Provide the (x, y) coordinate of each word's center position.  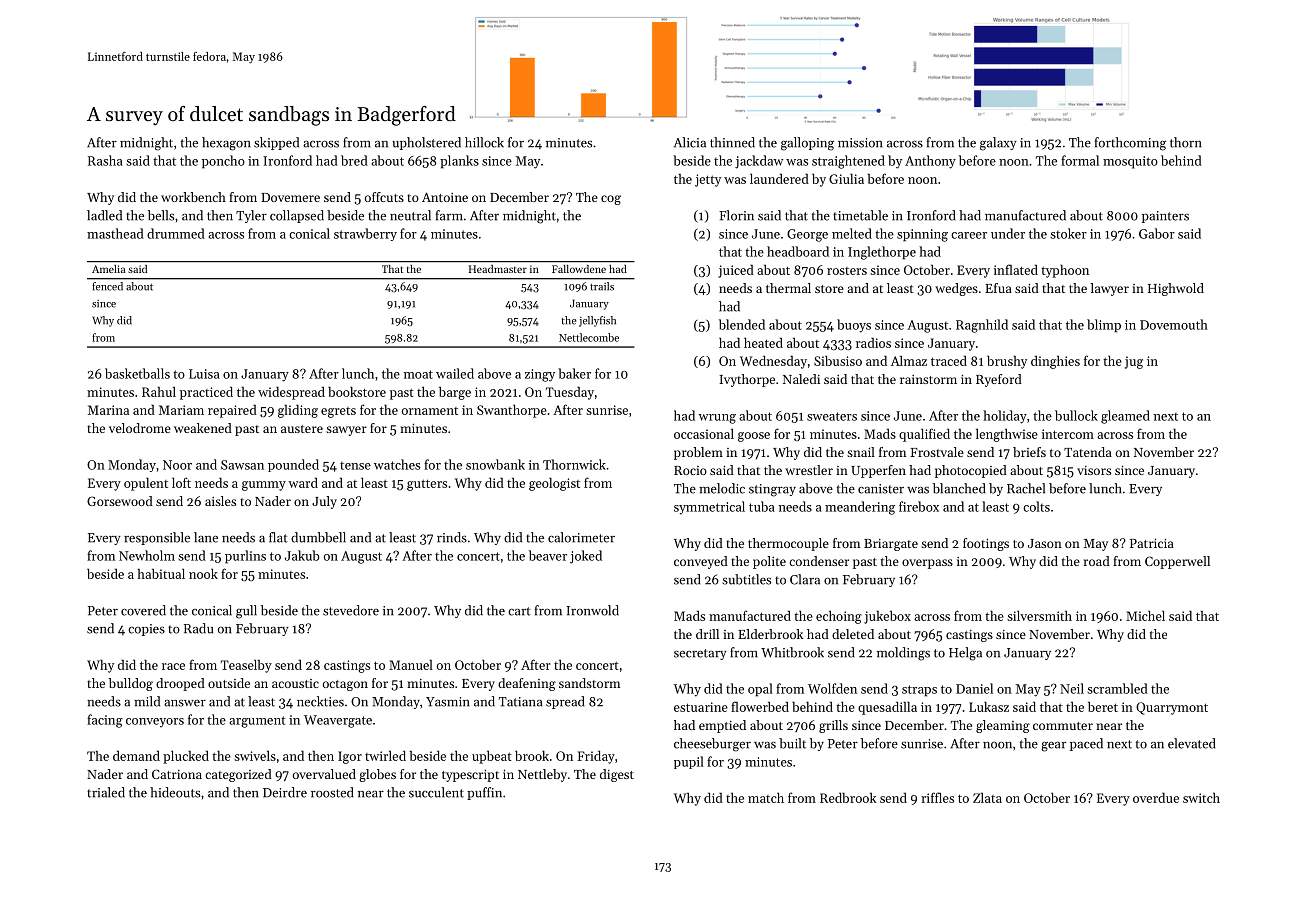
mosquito (1130, 162)
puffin (484, 793)
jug (1134, 362)
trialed (106, 792)
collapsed (297, 216)
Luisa (204, 374)
